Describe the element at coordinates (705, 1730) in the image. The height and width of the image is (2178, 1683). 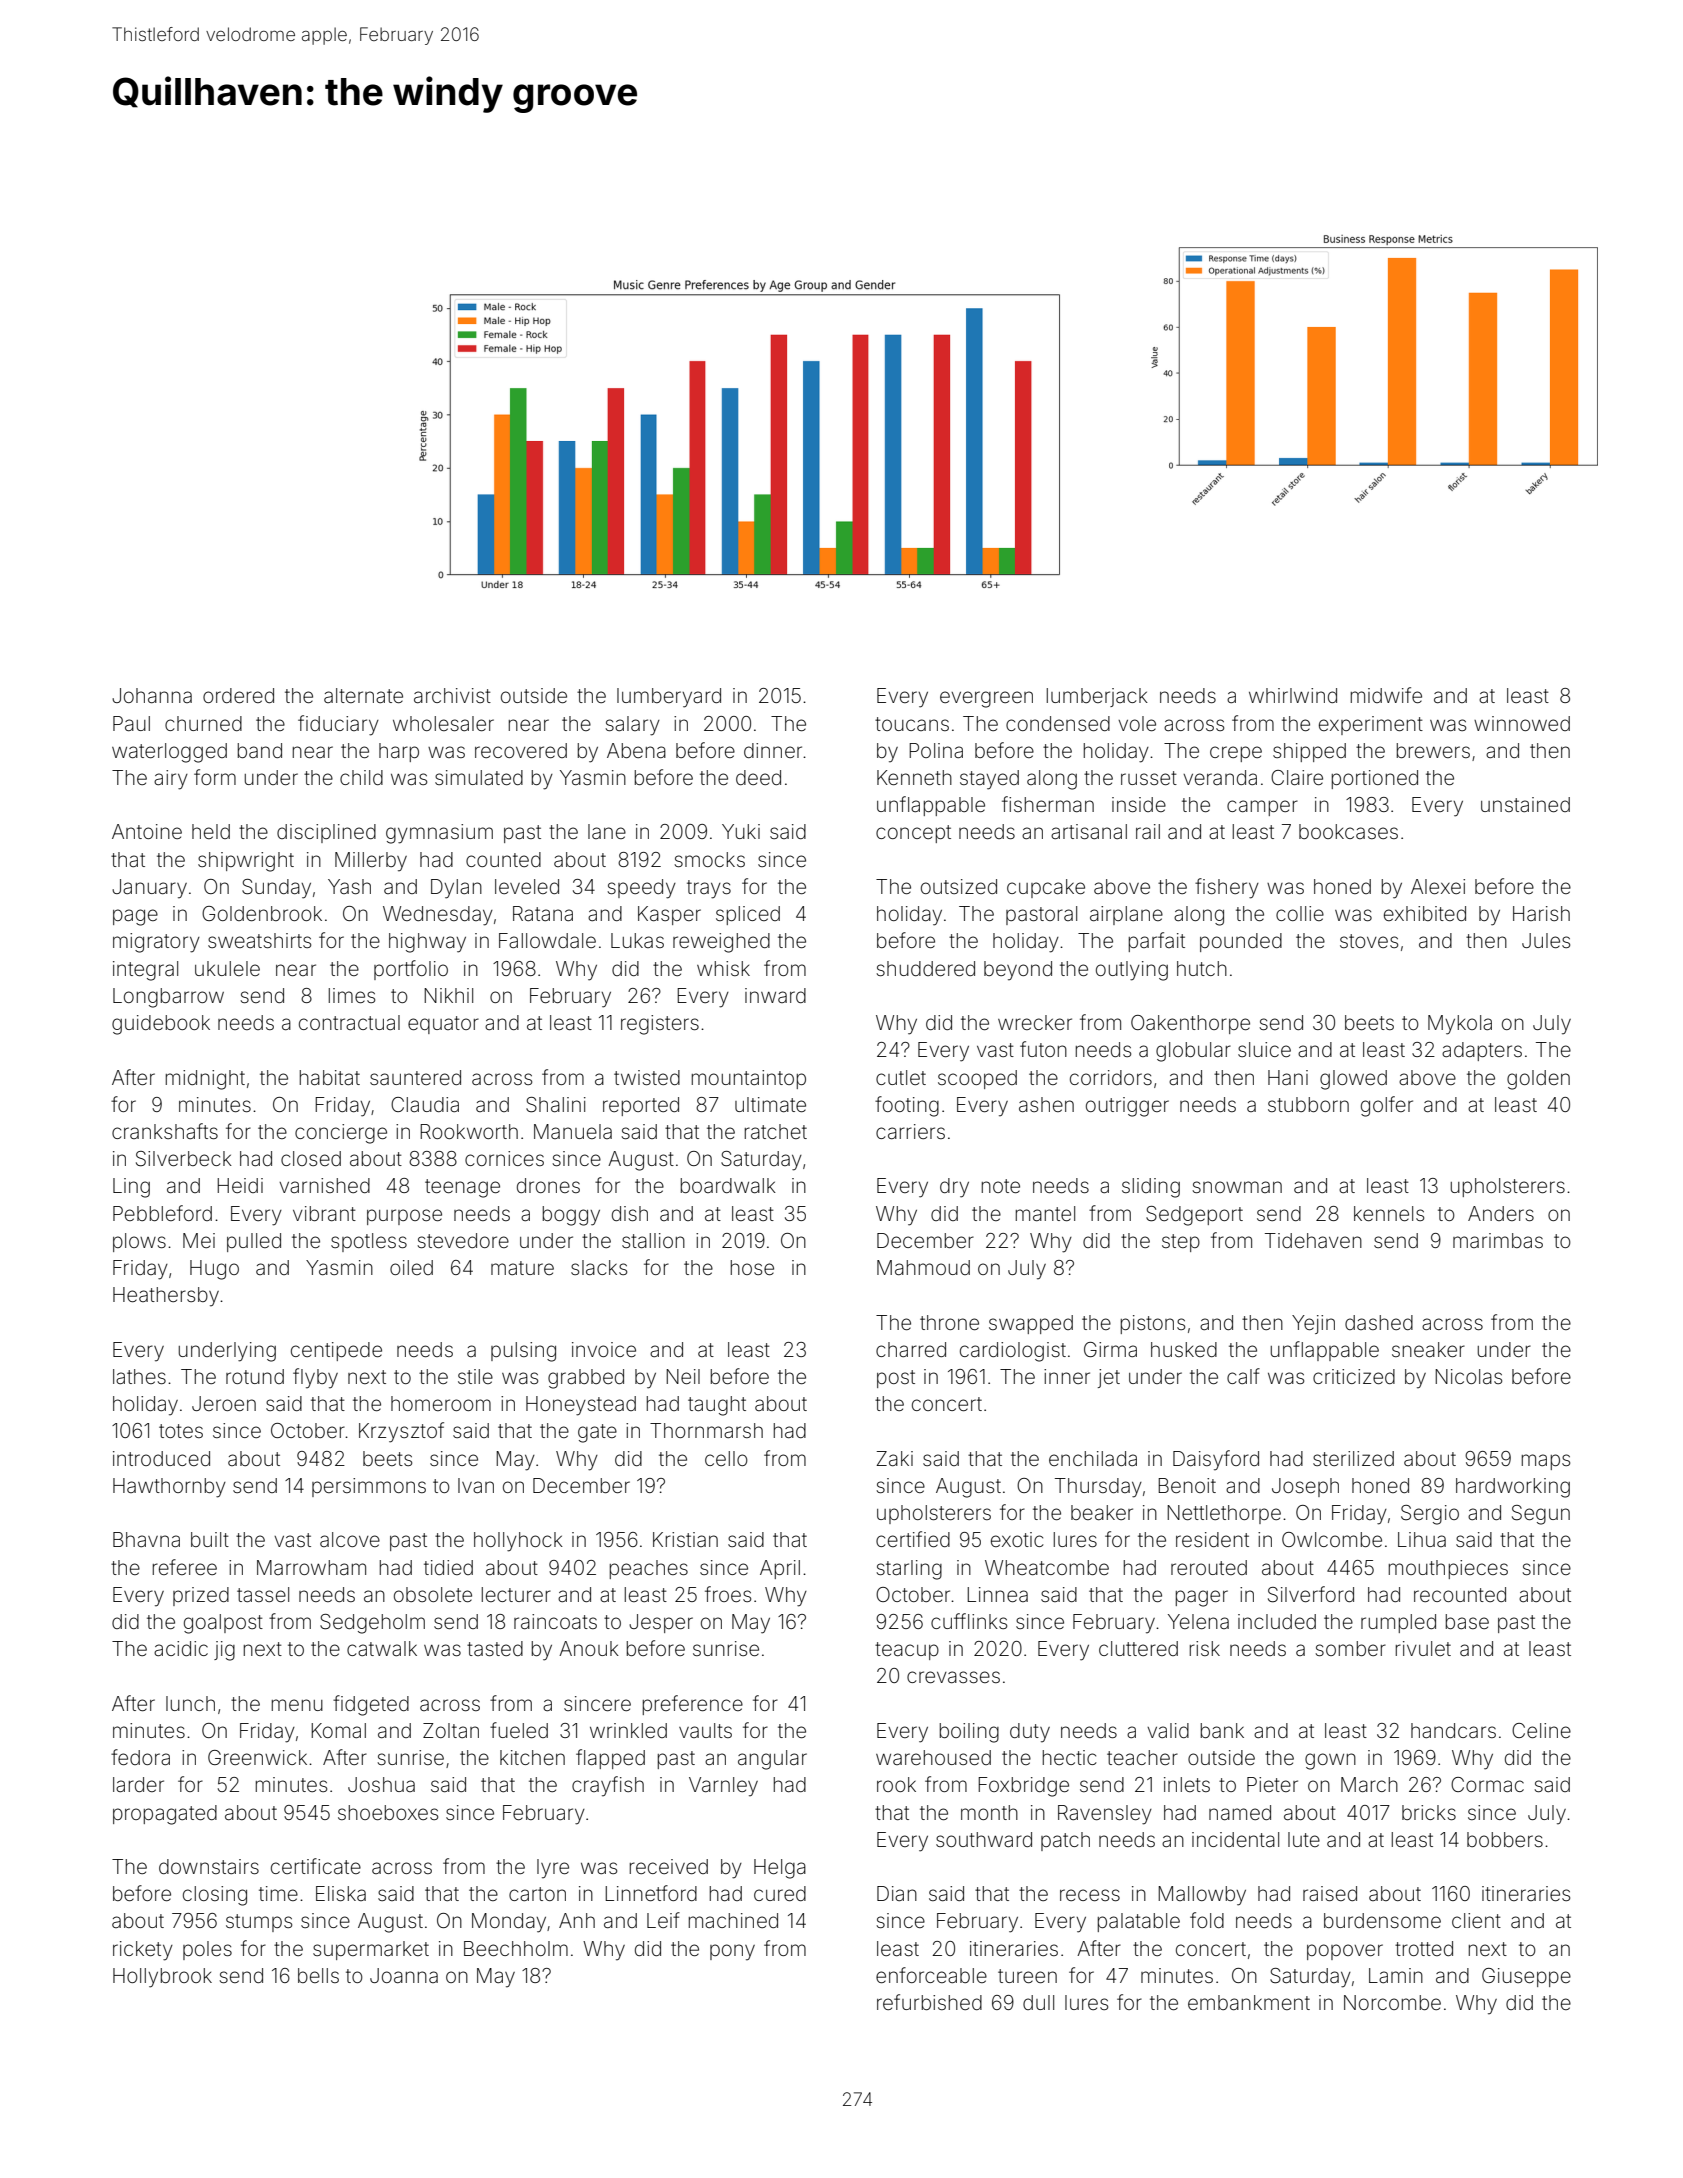
I see `vaults` at that location.
